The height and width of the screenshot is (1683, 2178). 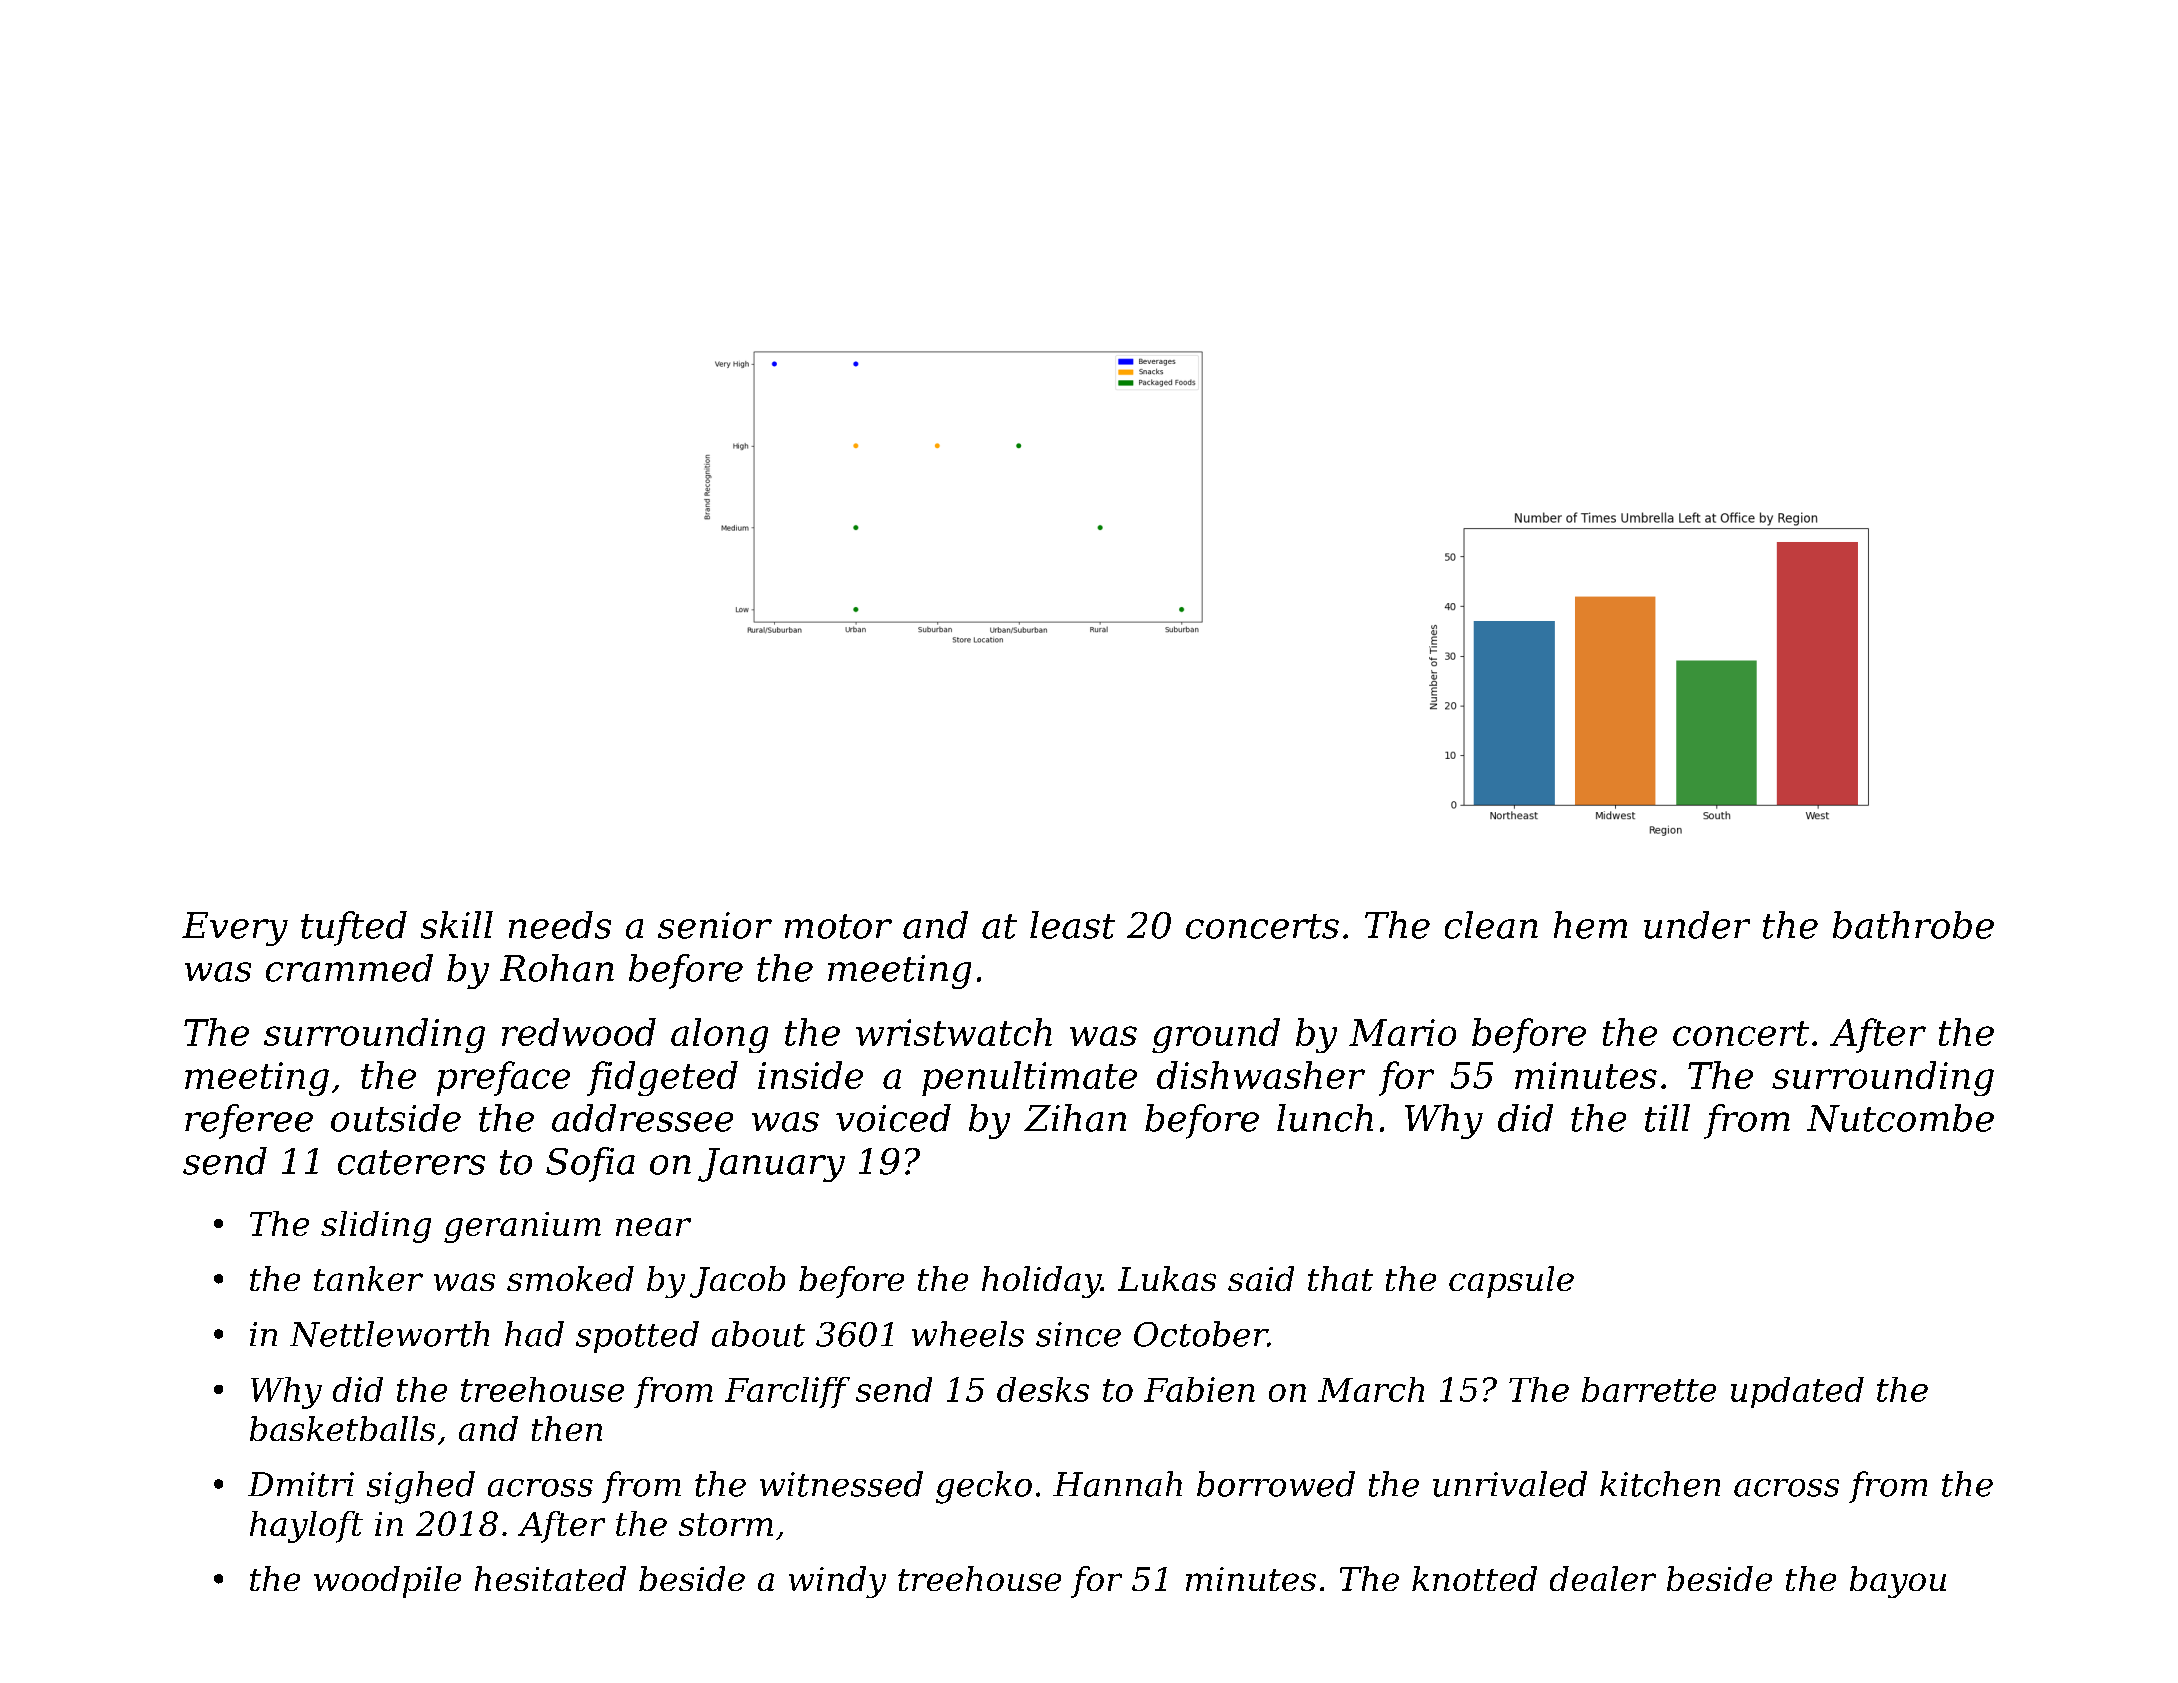 What do you see at coordinates (349, 968) in the screenshot?
I see `crammed` at bounding box center [349, 968].
